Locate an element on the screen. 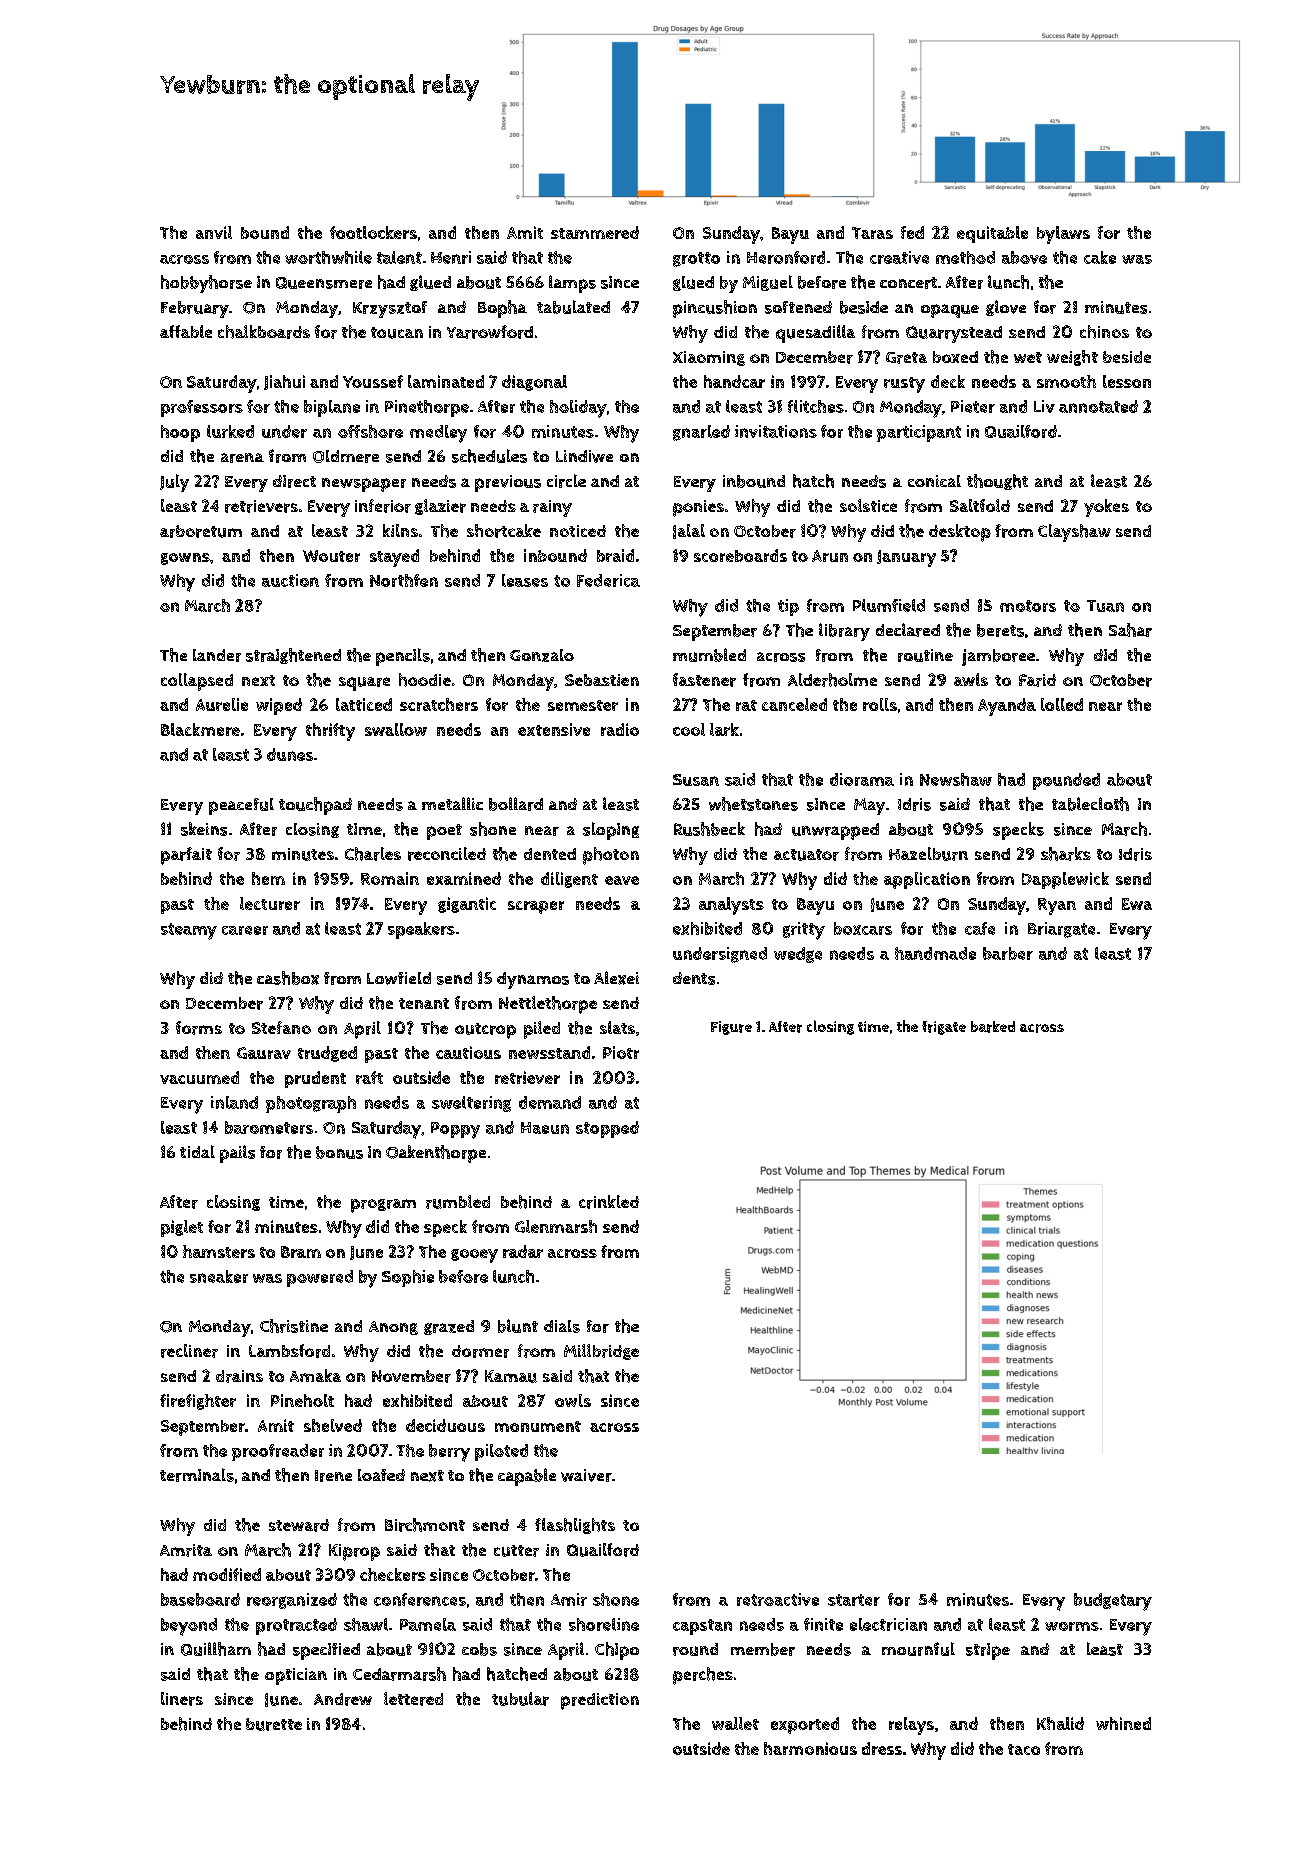  vacuumed is located at coordinates (199, 1077).
